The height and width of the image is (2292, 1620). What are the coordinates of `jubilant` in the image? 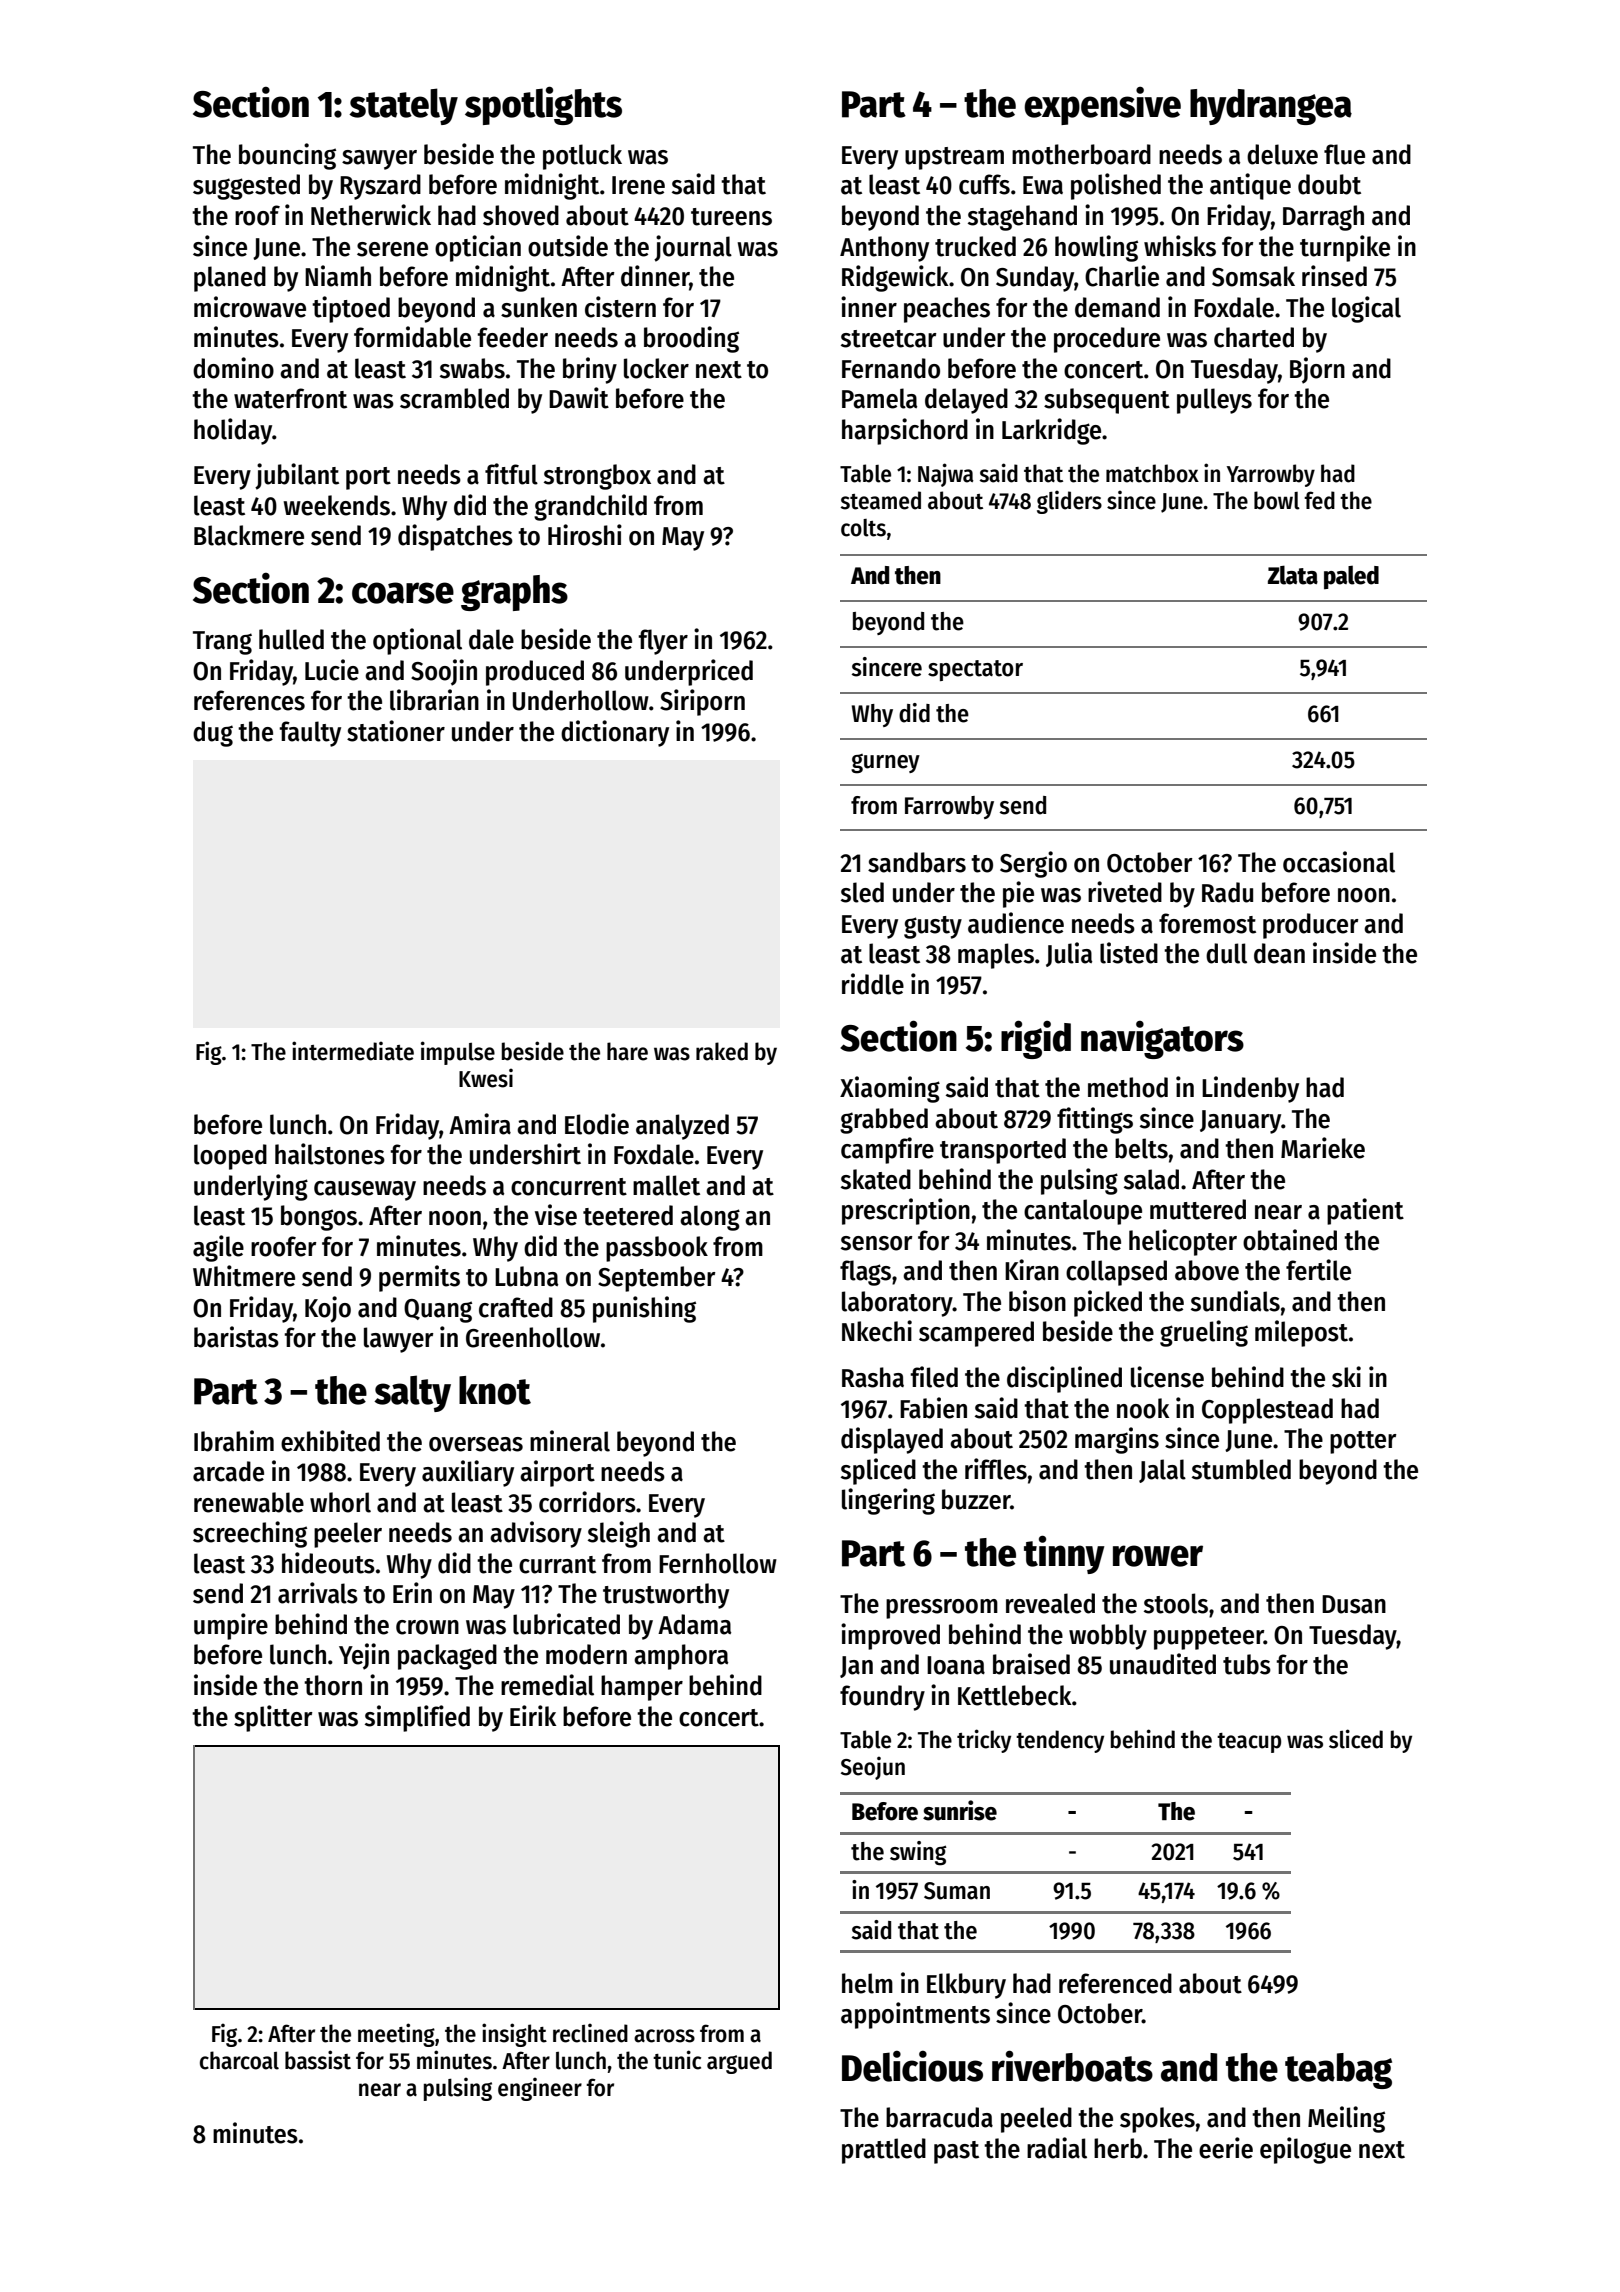 It's located at (297, 476).
